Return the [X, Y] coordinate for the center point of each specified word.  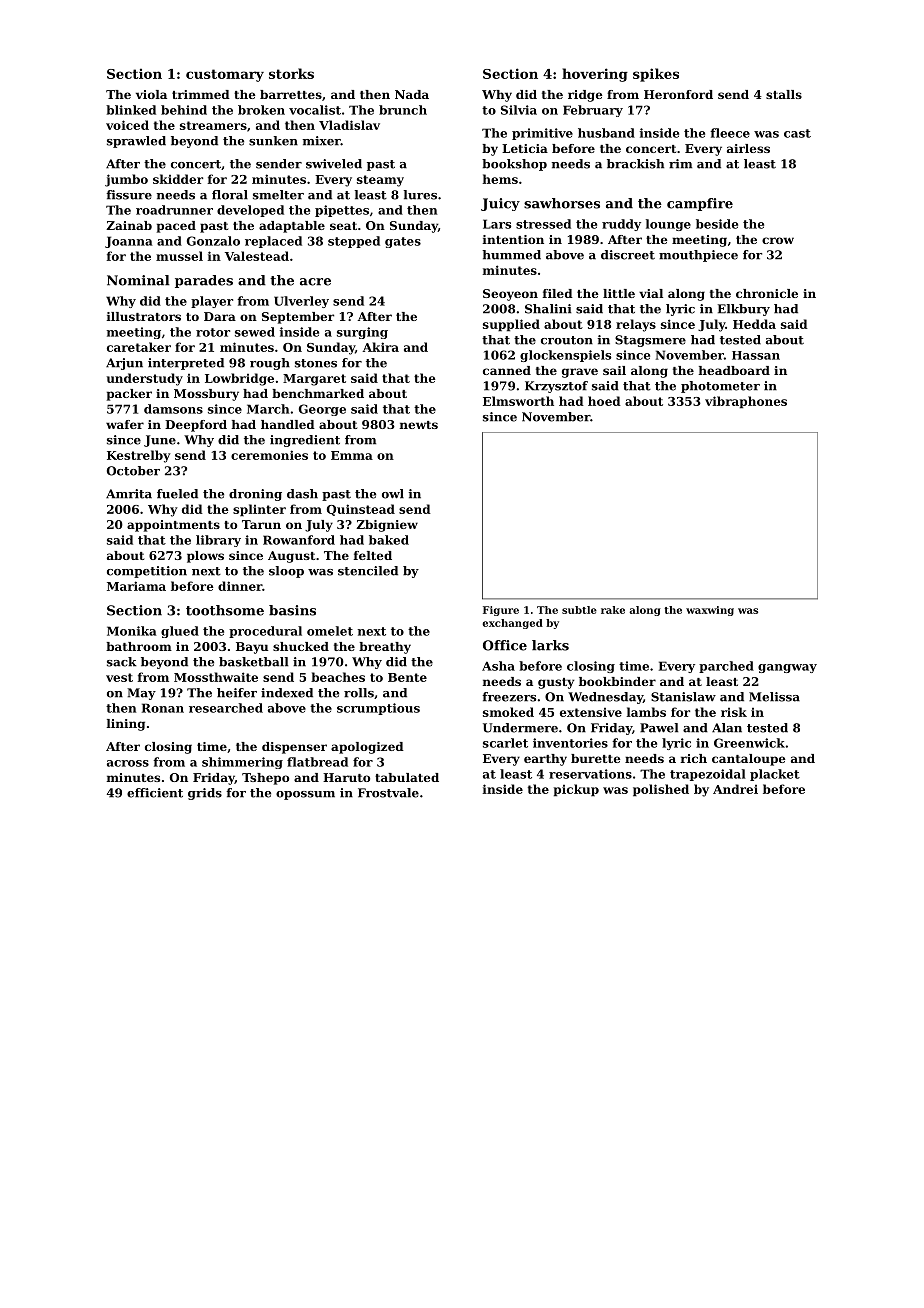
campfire [700, 204]
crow [778, 240]
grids [205, 794]
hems [500, 179]
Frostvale [388, 793]
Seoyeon [510, 295]
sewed [255, 332]
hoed [604, 401]
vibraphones [746, 402]
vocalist [315, 110]
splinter [259, 510]
